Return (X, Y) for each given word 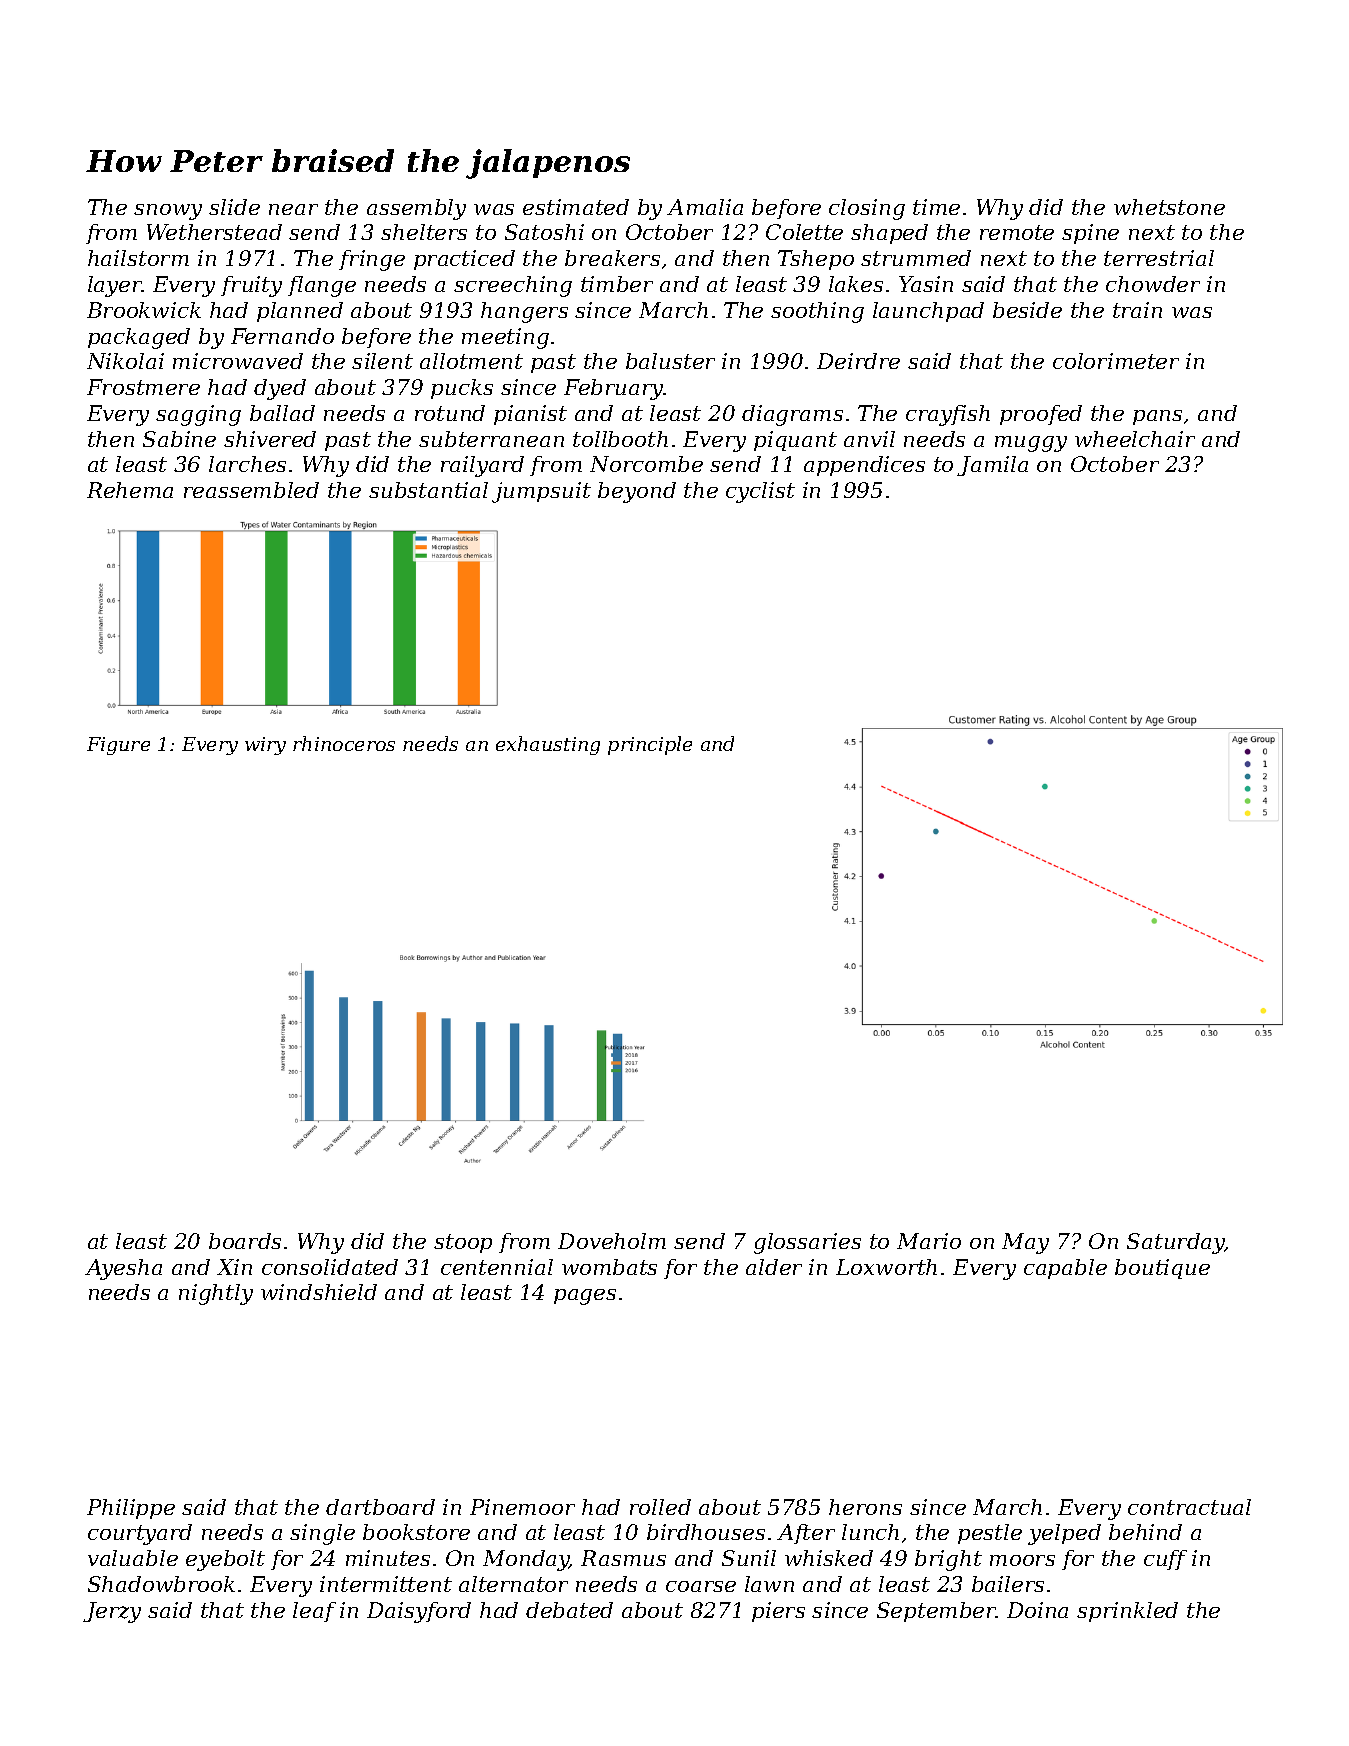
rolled (660, 1507)
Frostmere (143, 387)
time (936, 207)
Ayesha (123, 1269)
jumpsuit (541, 492)
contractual (1189, 1507)
